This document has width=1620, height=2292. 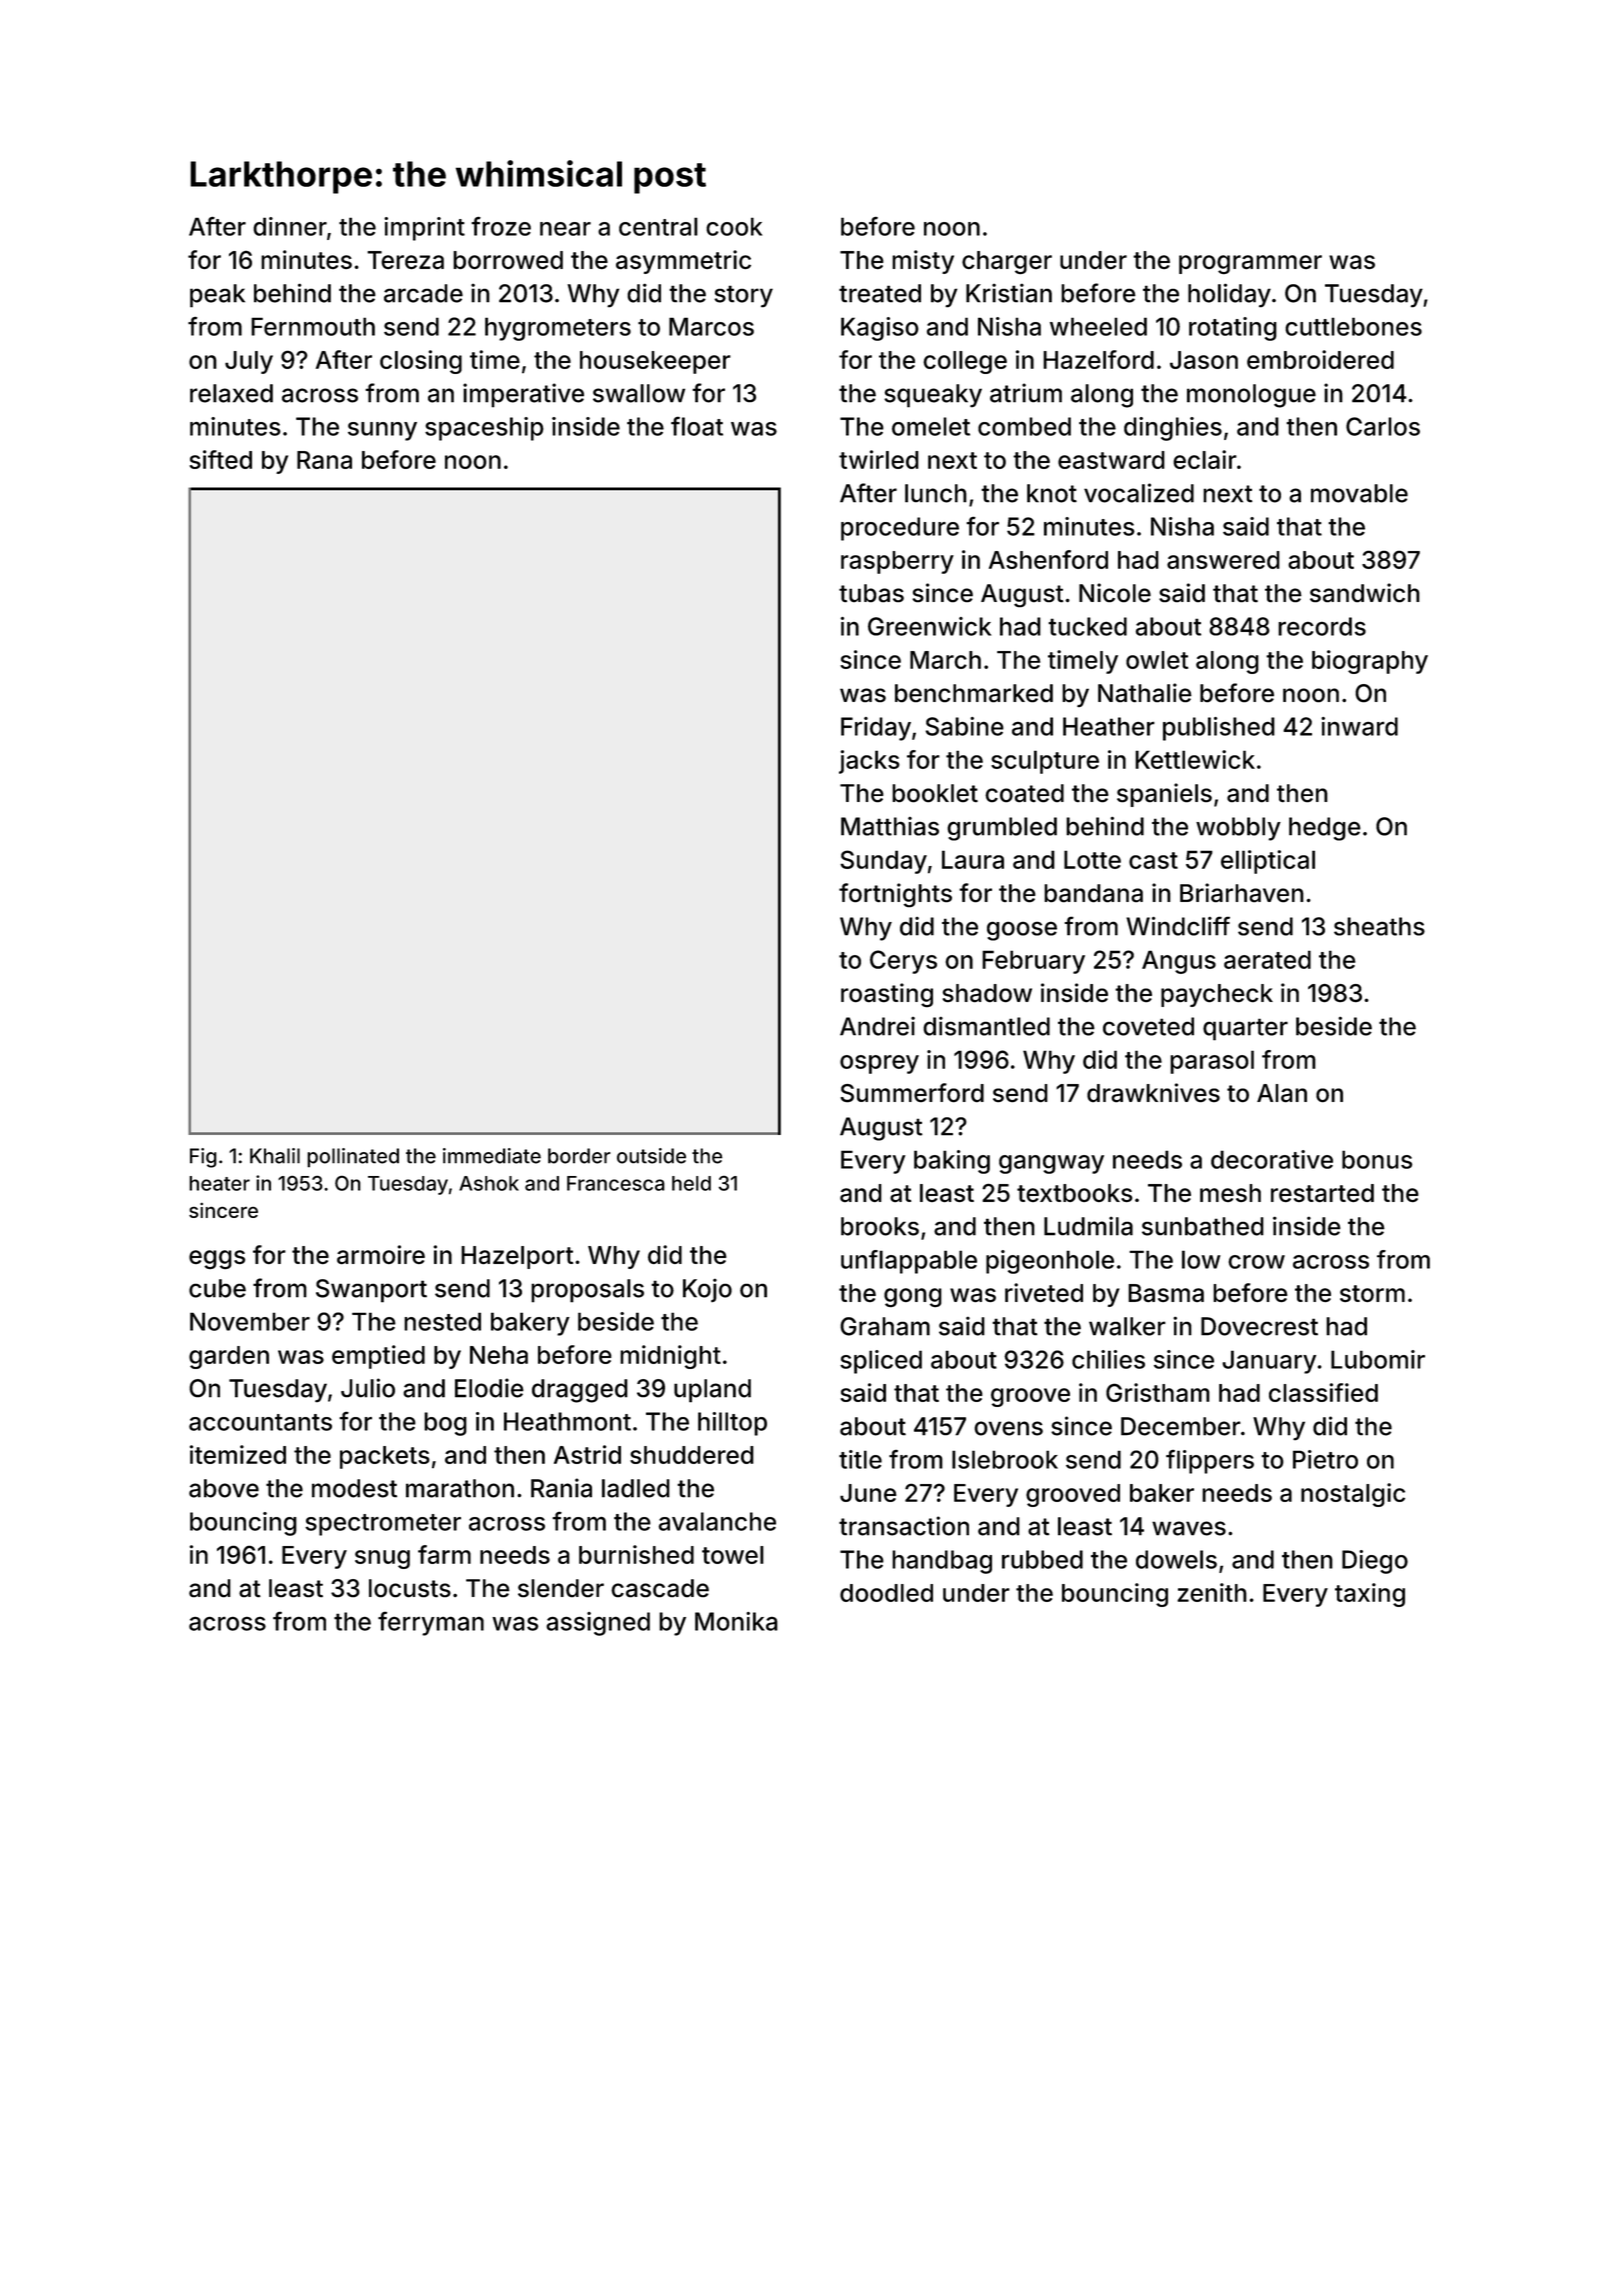 What do you see at coordinates (965, 362) in the document?
I see `college` at bounding box center [965, 362].
